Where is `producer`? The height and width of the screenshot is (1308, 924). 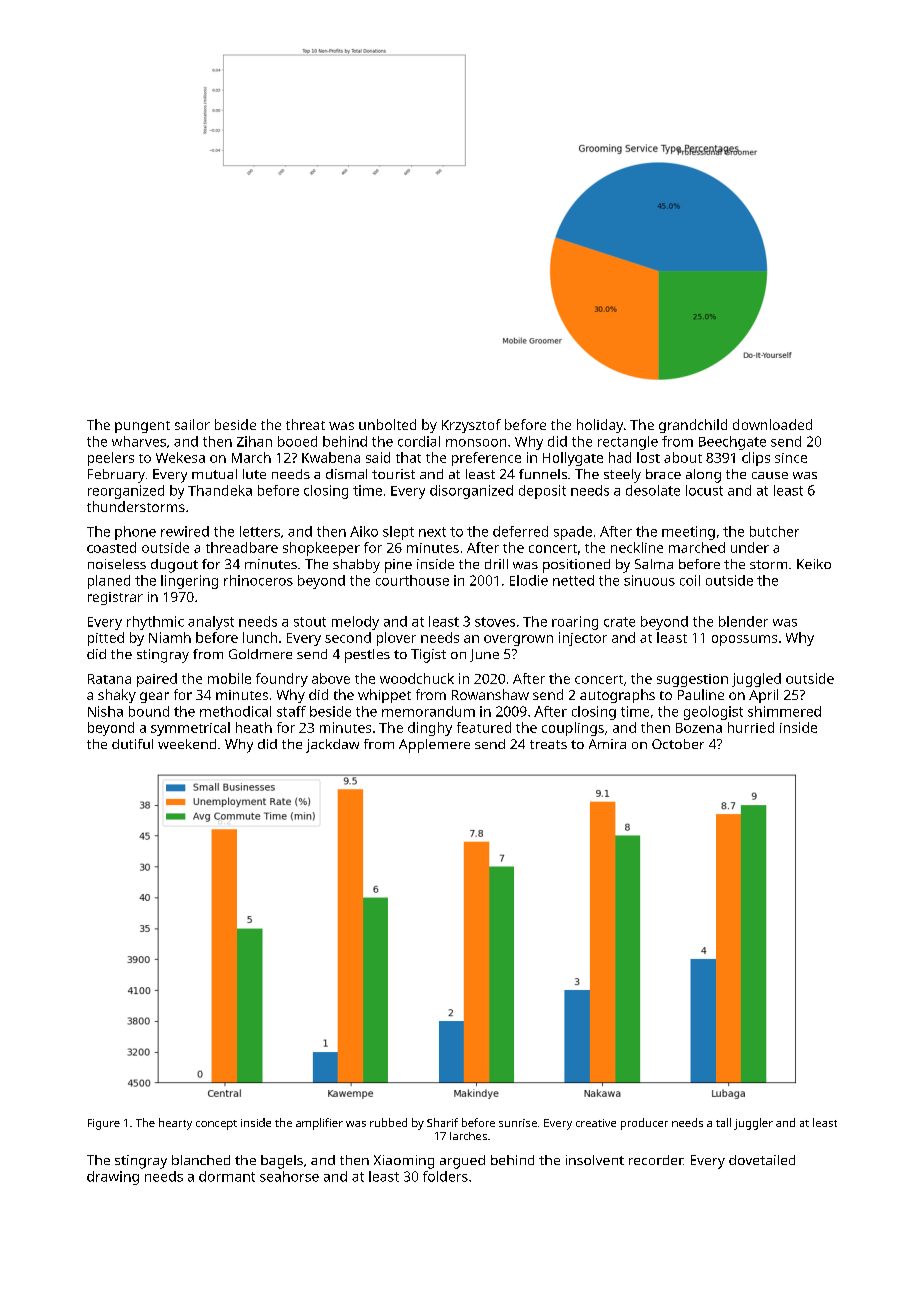
producer is located at coordinates (644, 1124).
